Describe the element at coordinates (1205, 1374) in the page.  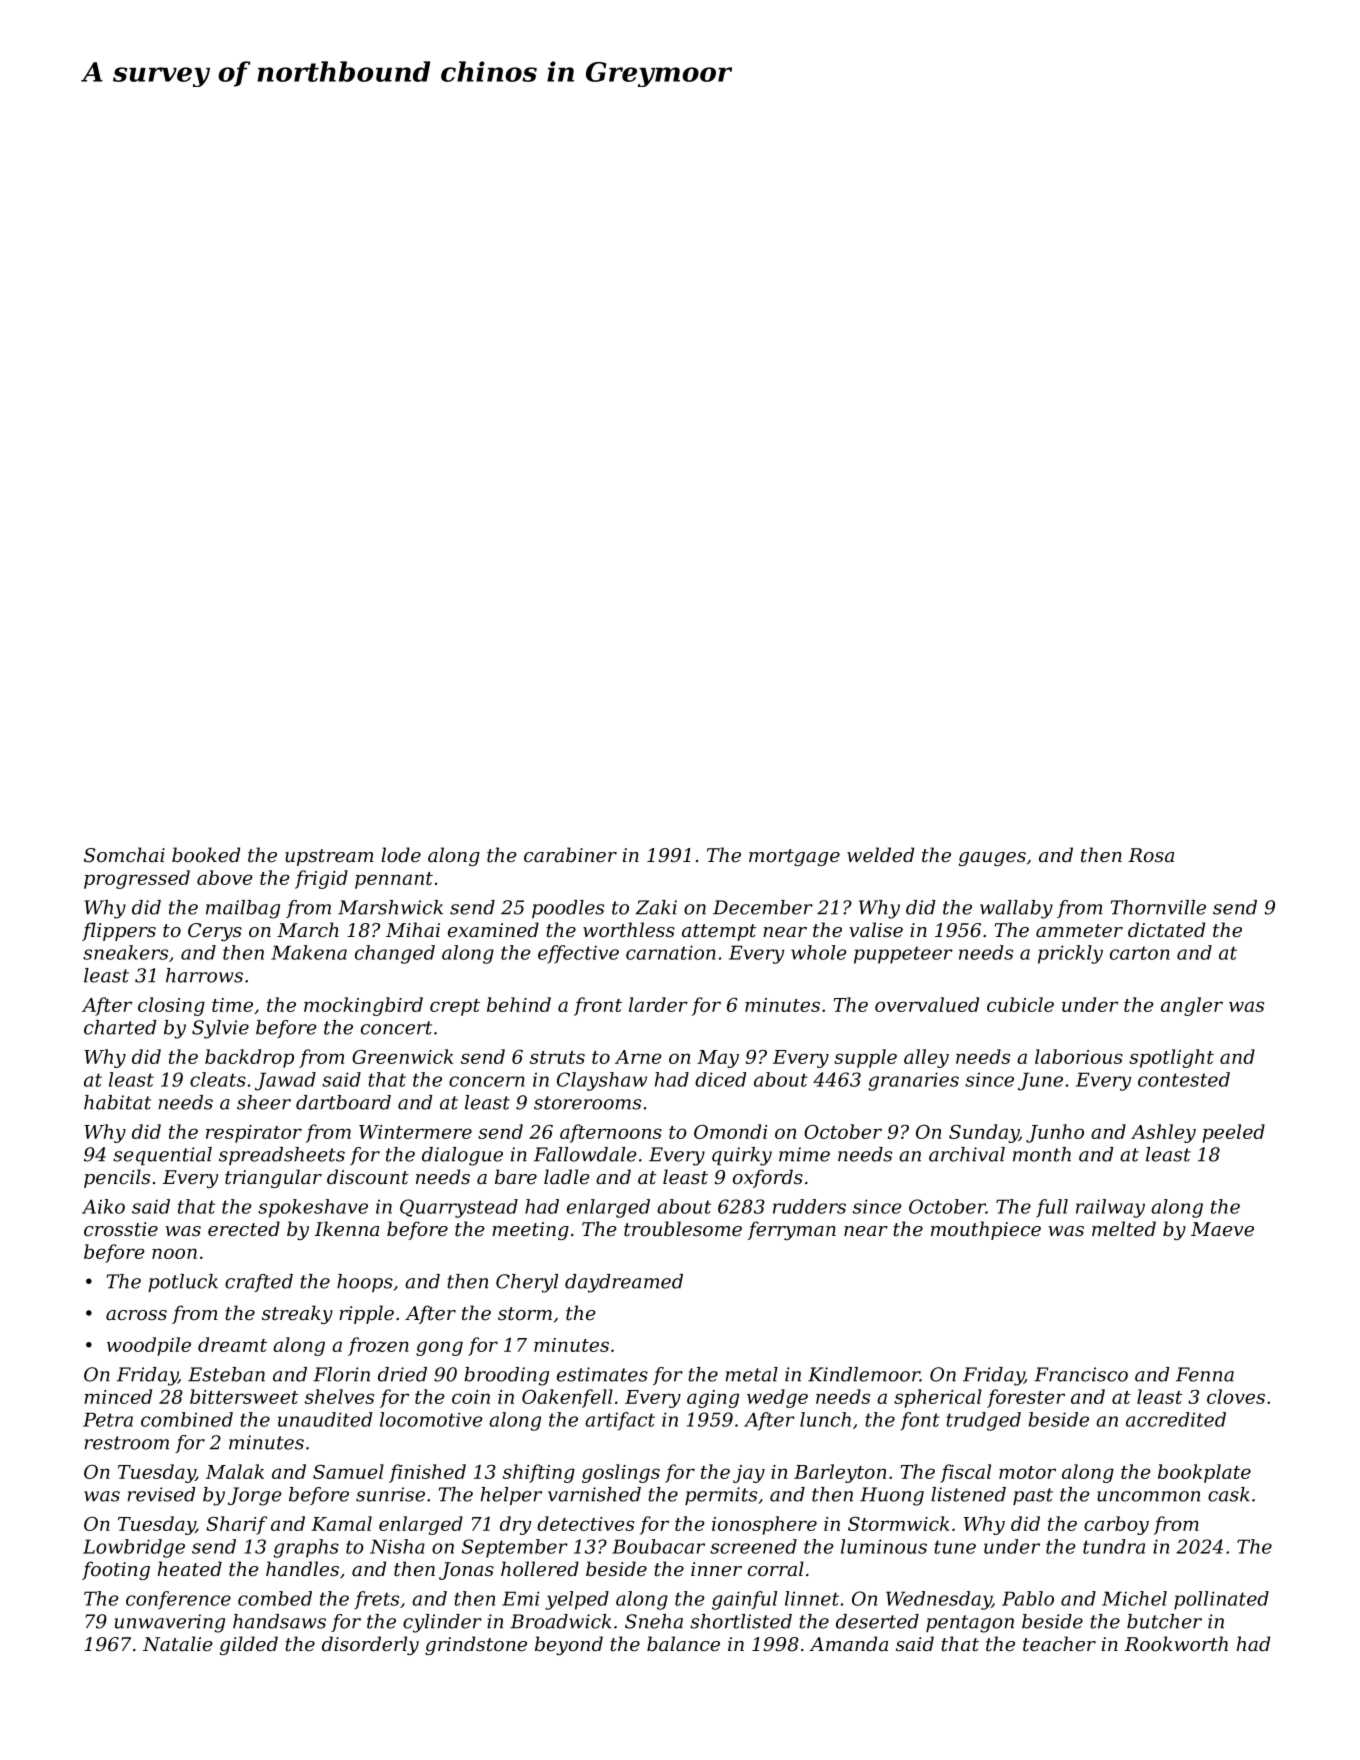
I see `Fenna` at that location.
